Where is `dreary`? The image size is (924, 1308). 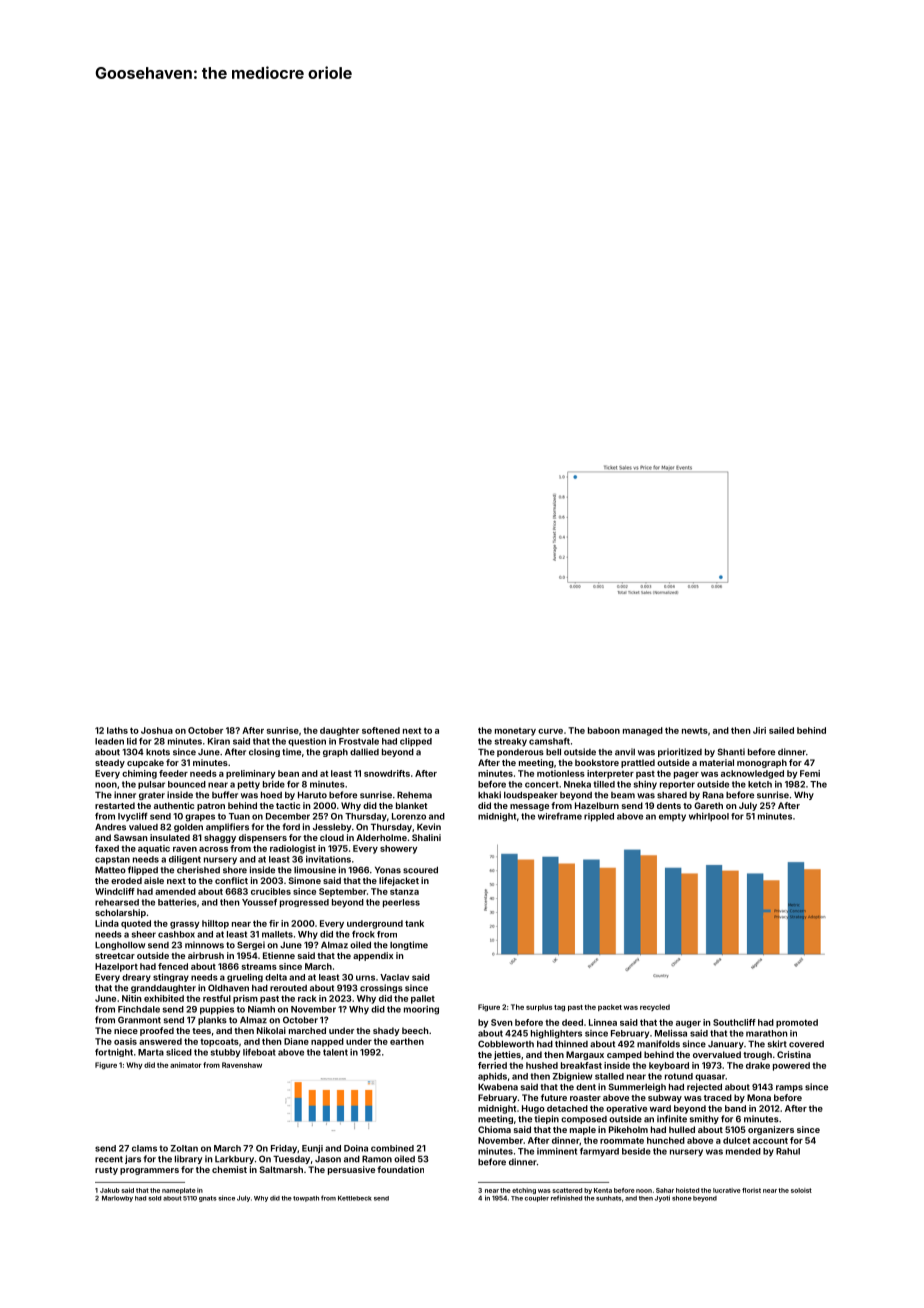 dreary is located at coordinates (136, 978).
